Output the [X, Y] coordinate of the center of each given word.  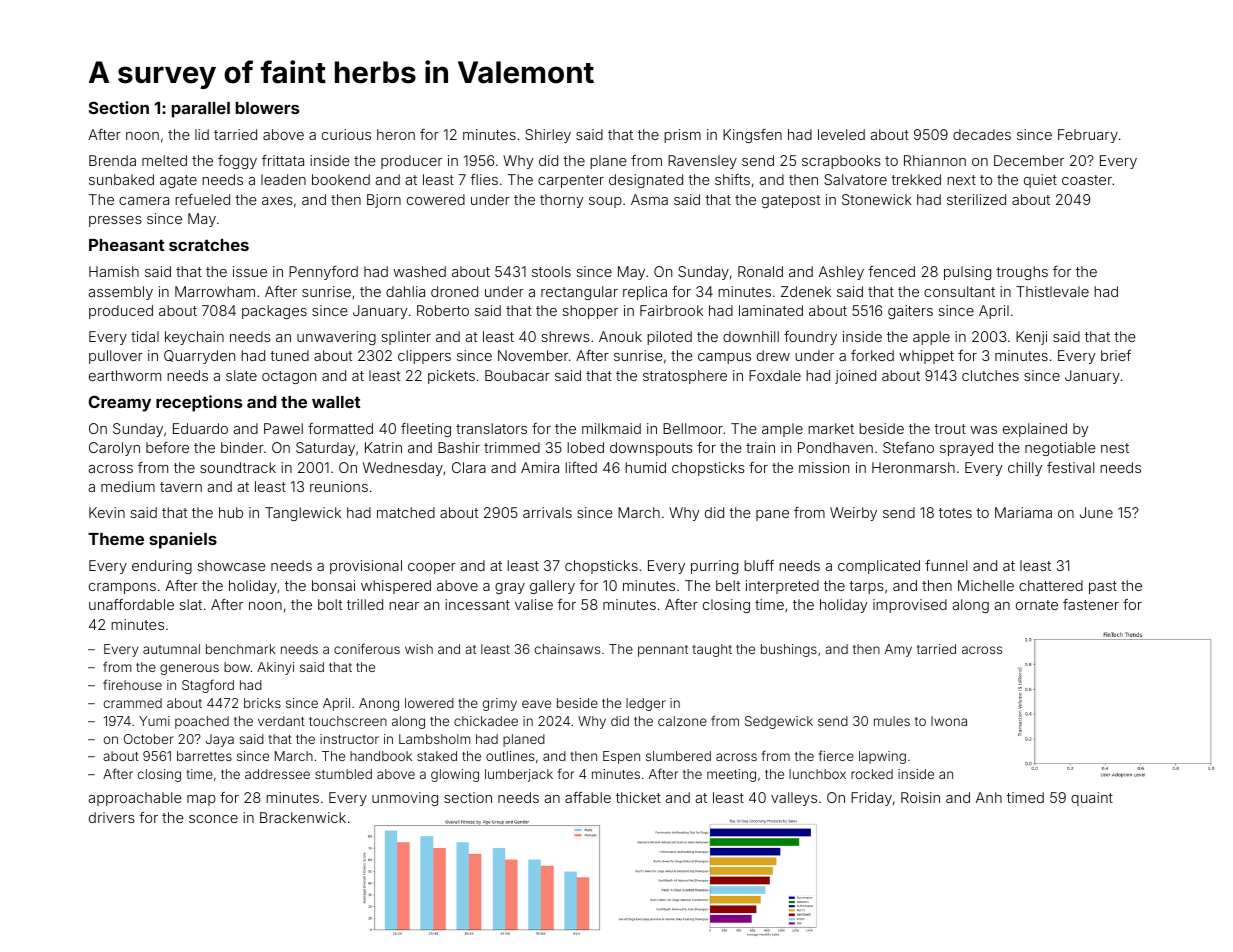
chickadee [486, 721]
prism [682, 136]
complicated [879, 567]
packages [274, 312]
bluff [759, 565]
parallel [201, 110]
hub [231, 512]
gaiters [910, 312]
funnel [946, 565]
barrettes [204, 756]
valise [534, 604]
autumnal [171, 649]
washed [419, 271]
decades [982, 134]
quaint [1092, 799]
